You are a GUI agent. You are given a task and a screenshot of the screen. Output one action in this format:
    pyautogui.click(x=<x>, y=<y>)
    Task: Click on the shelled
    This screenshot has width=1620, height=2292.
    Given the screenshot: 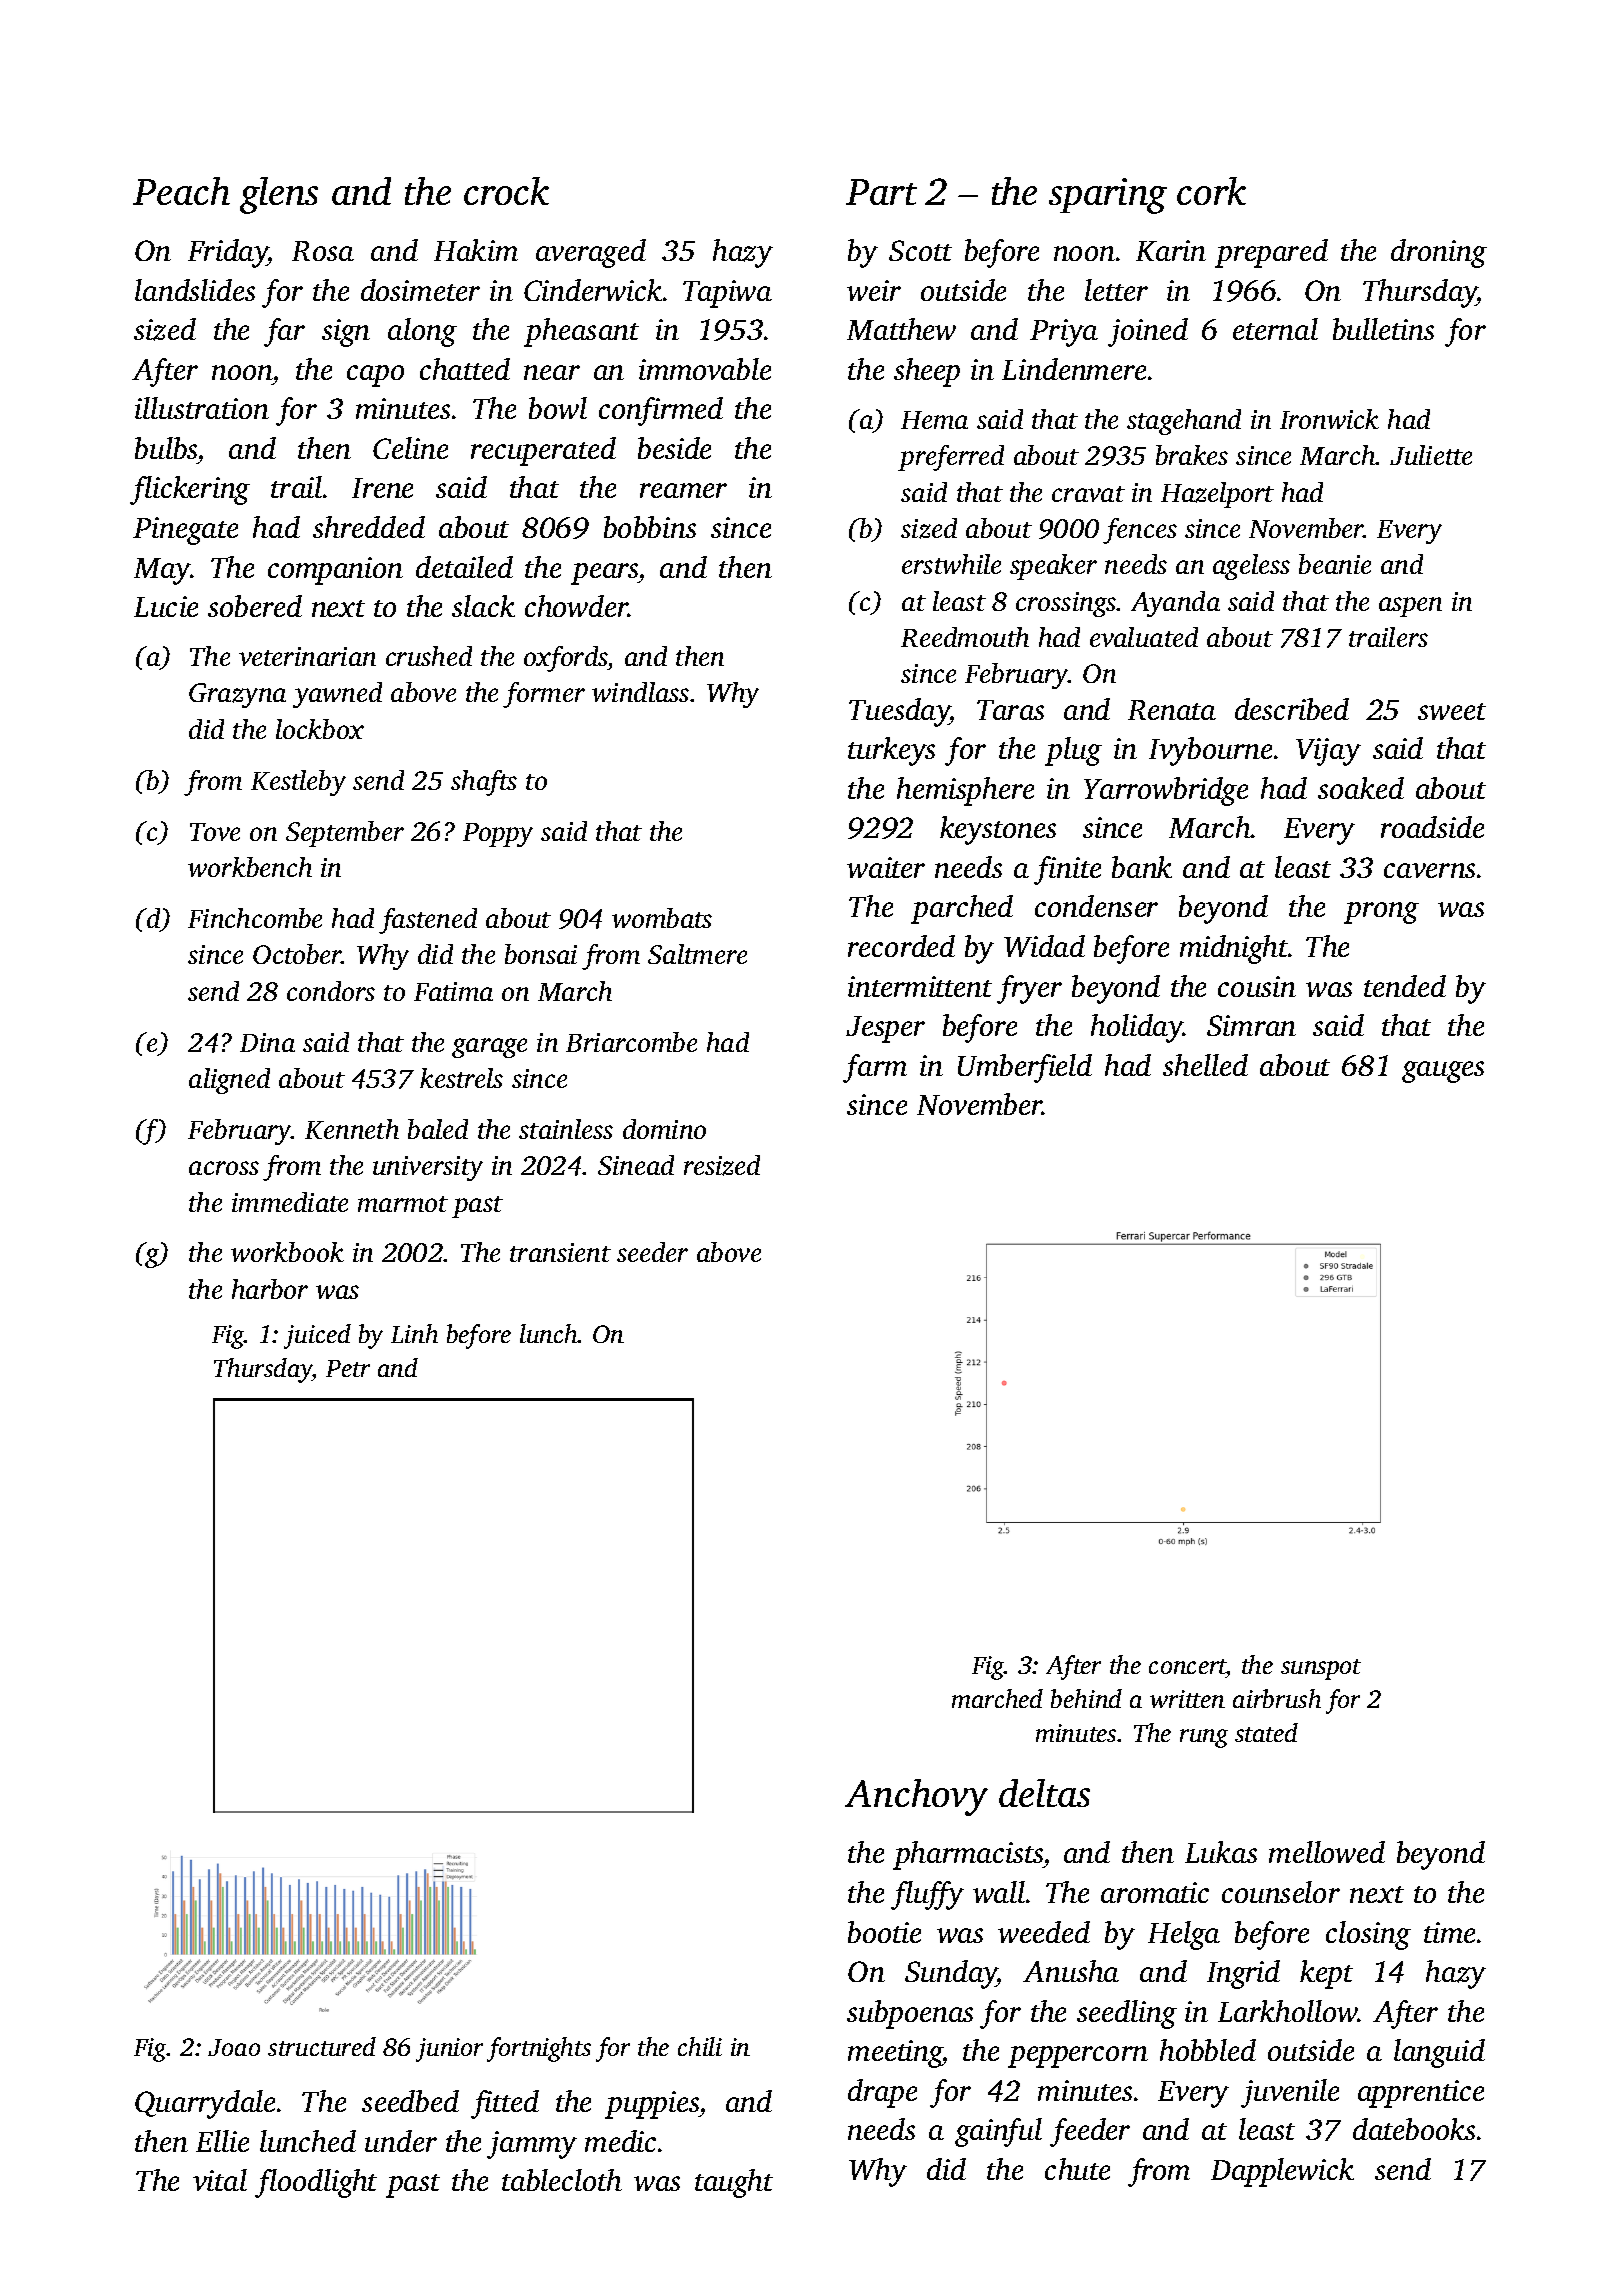 What is the action you would take?
    pyautogui.click(x=1205, y=1065)
